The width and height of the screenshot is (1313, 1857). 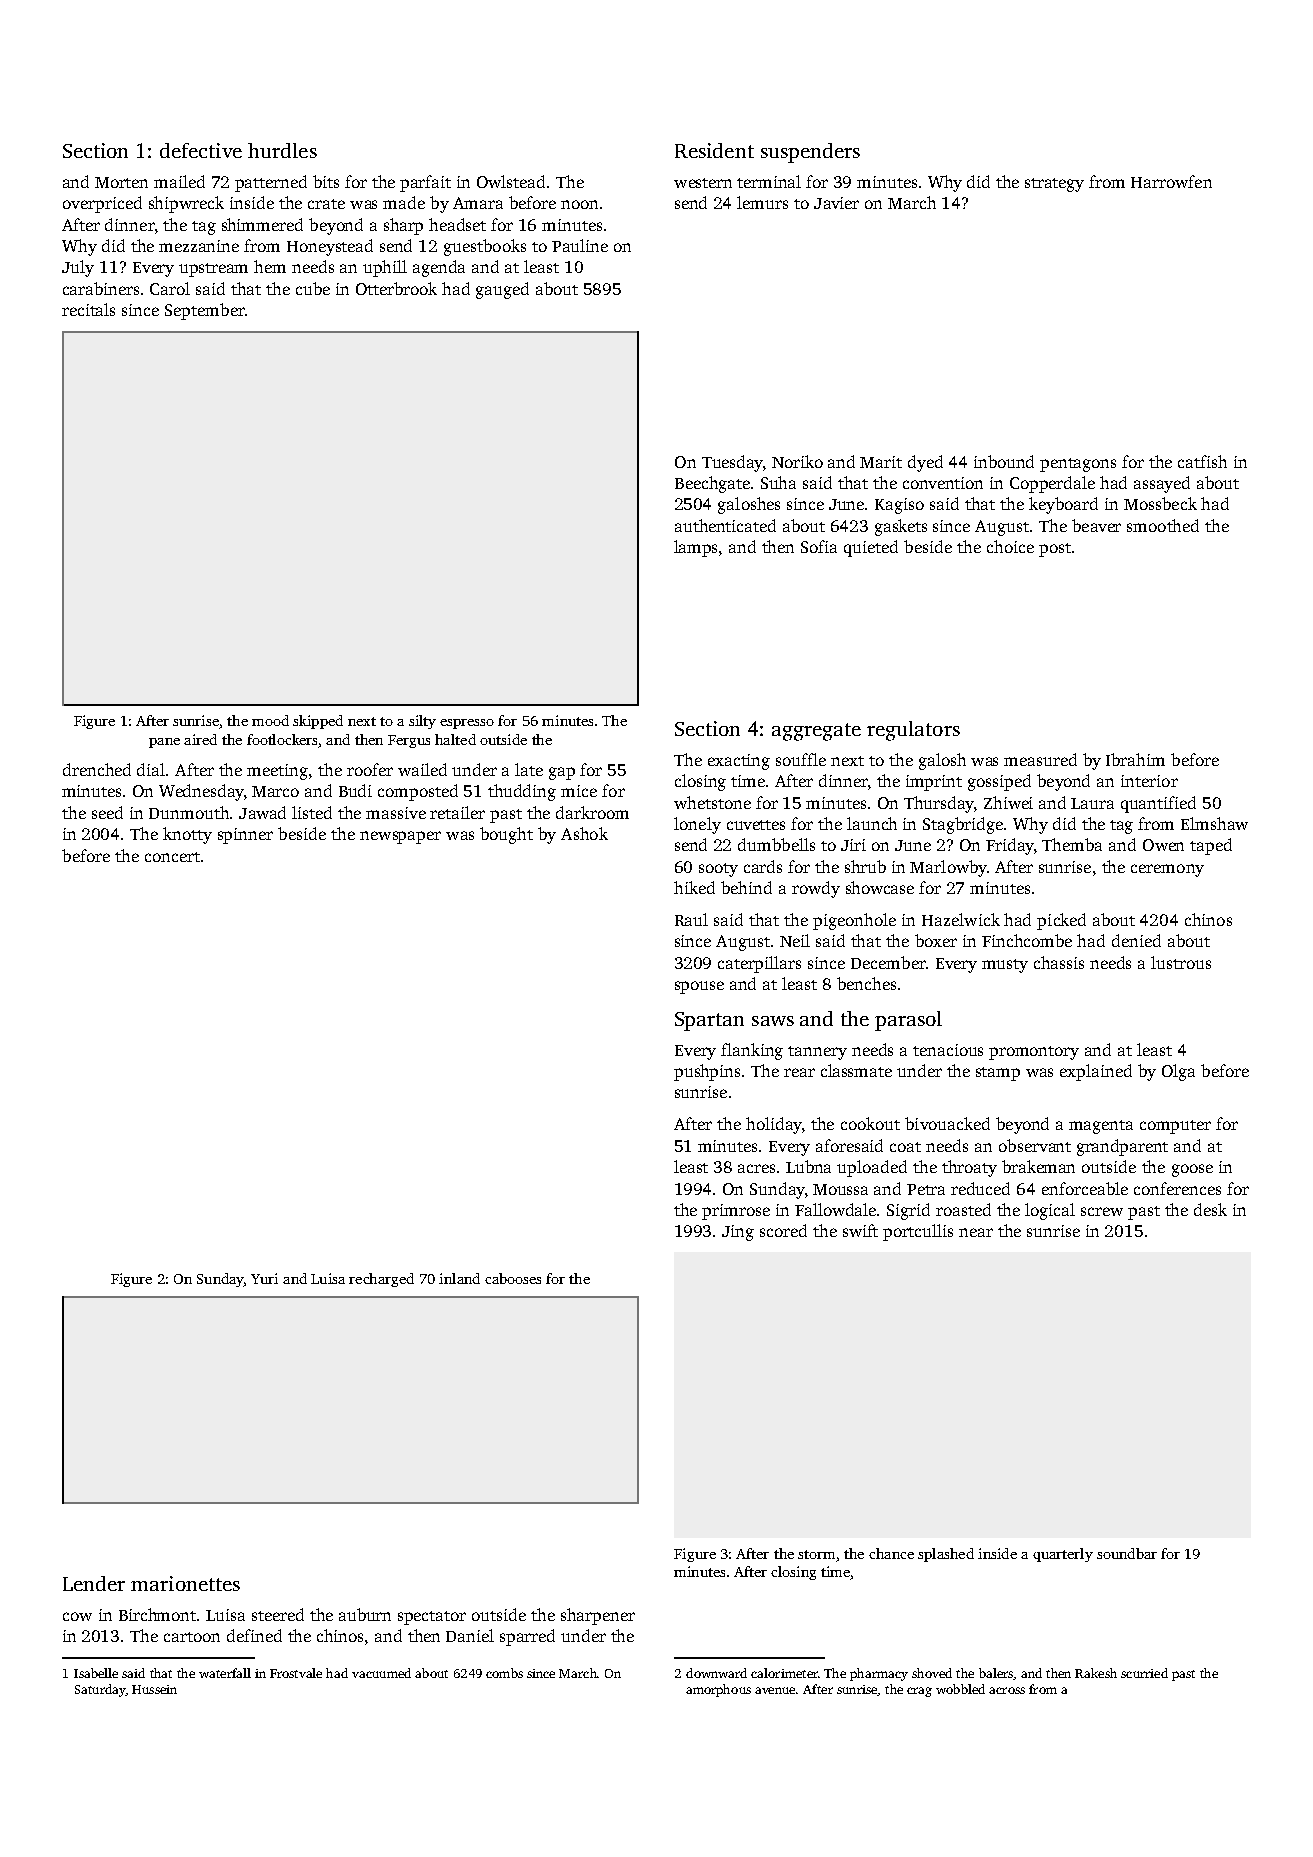 What do you see at coordinates (100, 1690) in the screenshot?
I see `Saturday` at bounding box center [100, 1690].
